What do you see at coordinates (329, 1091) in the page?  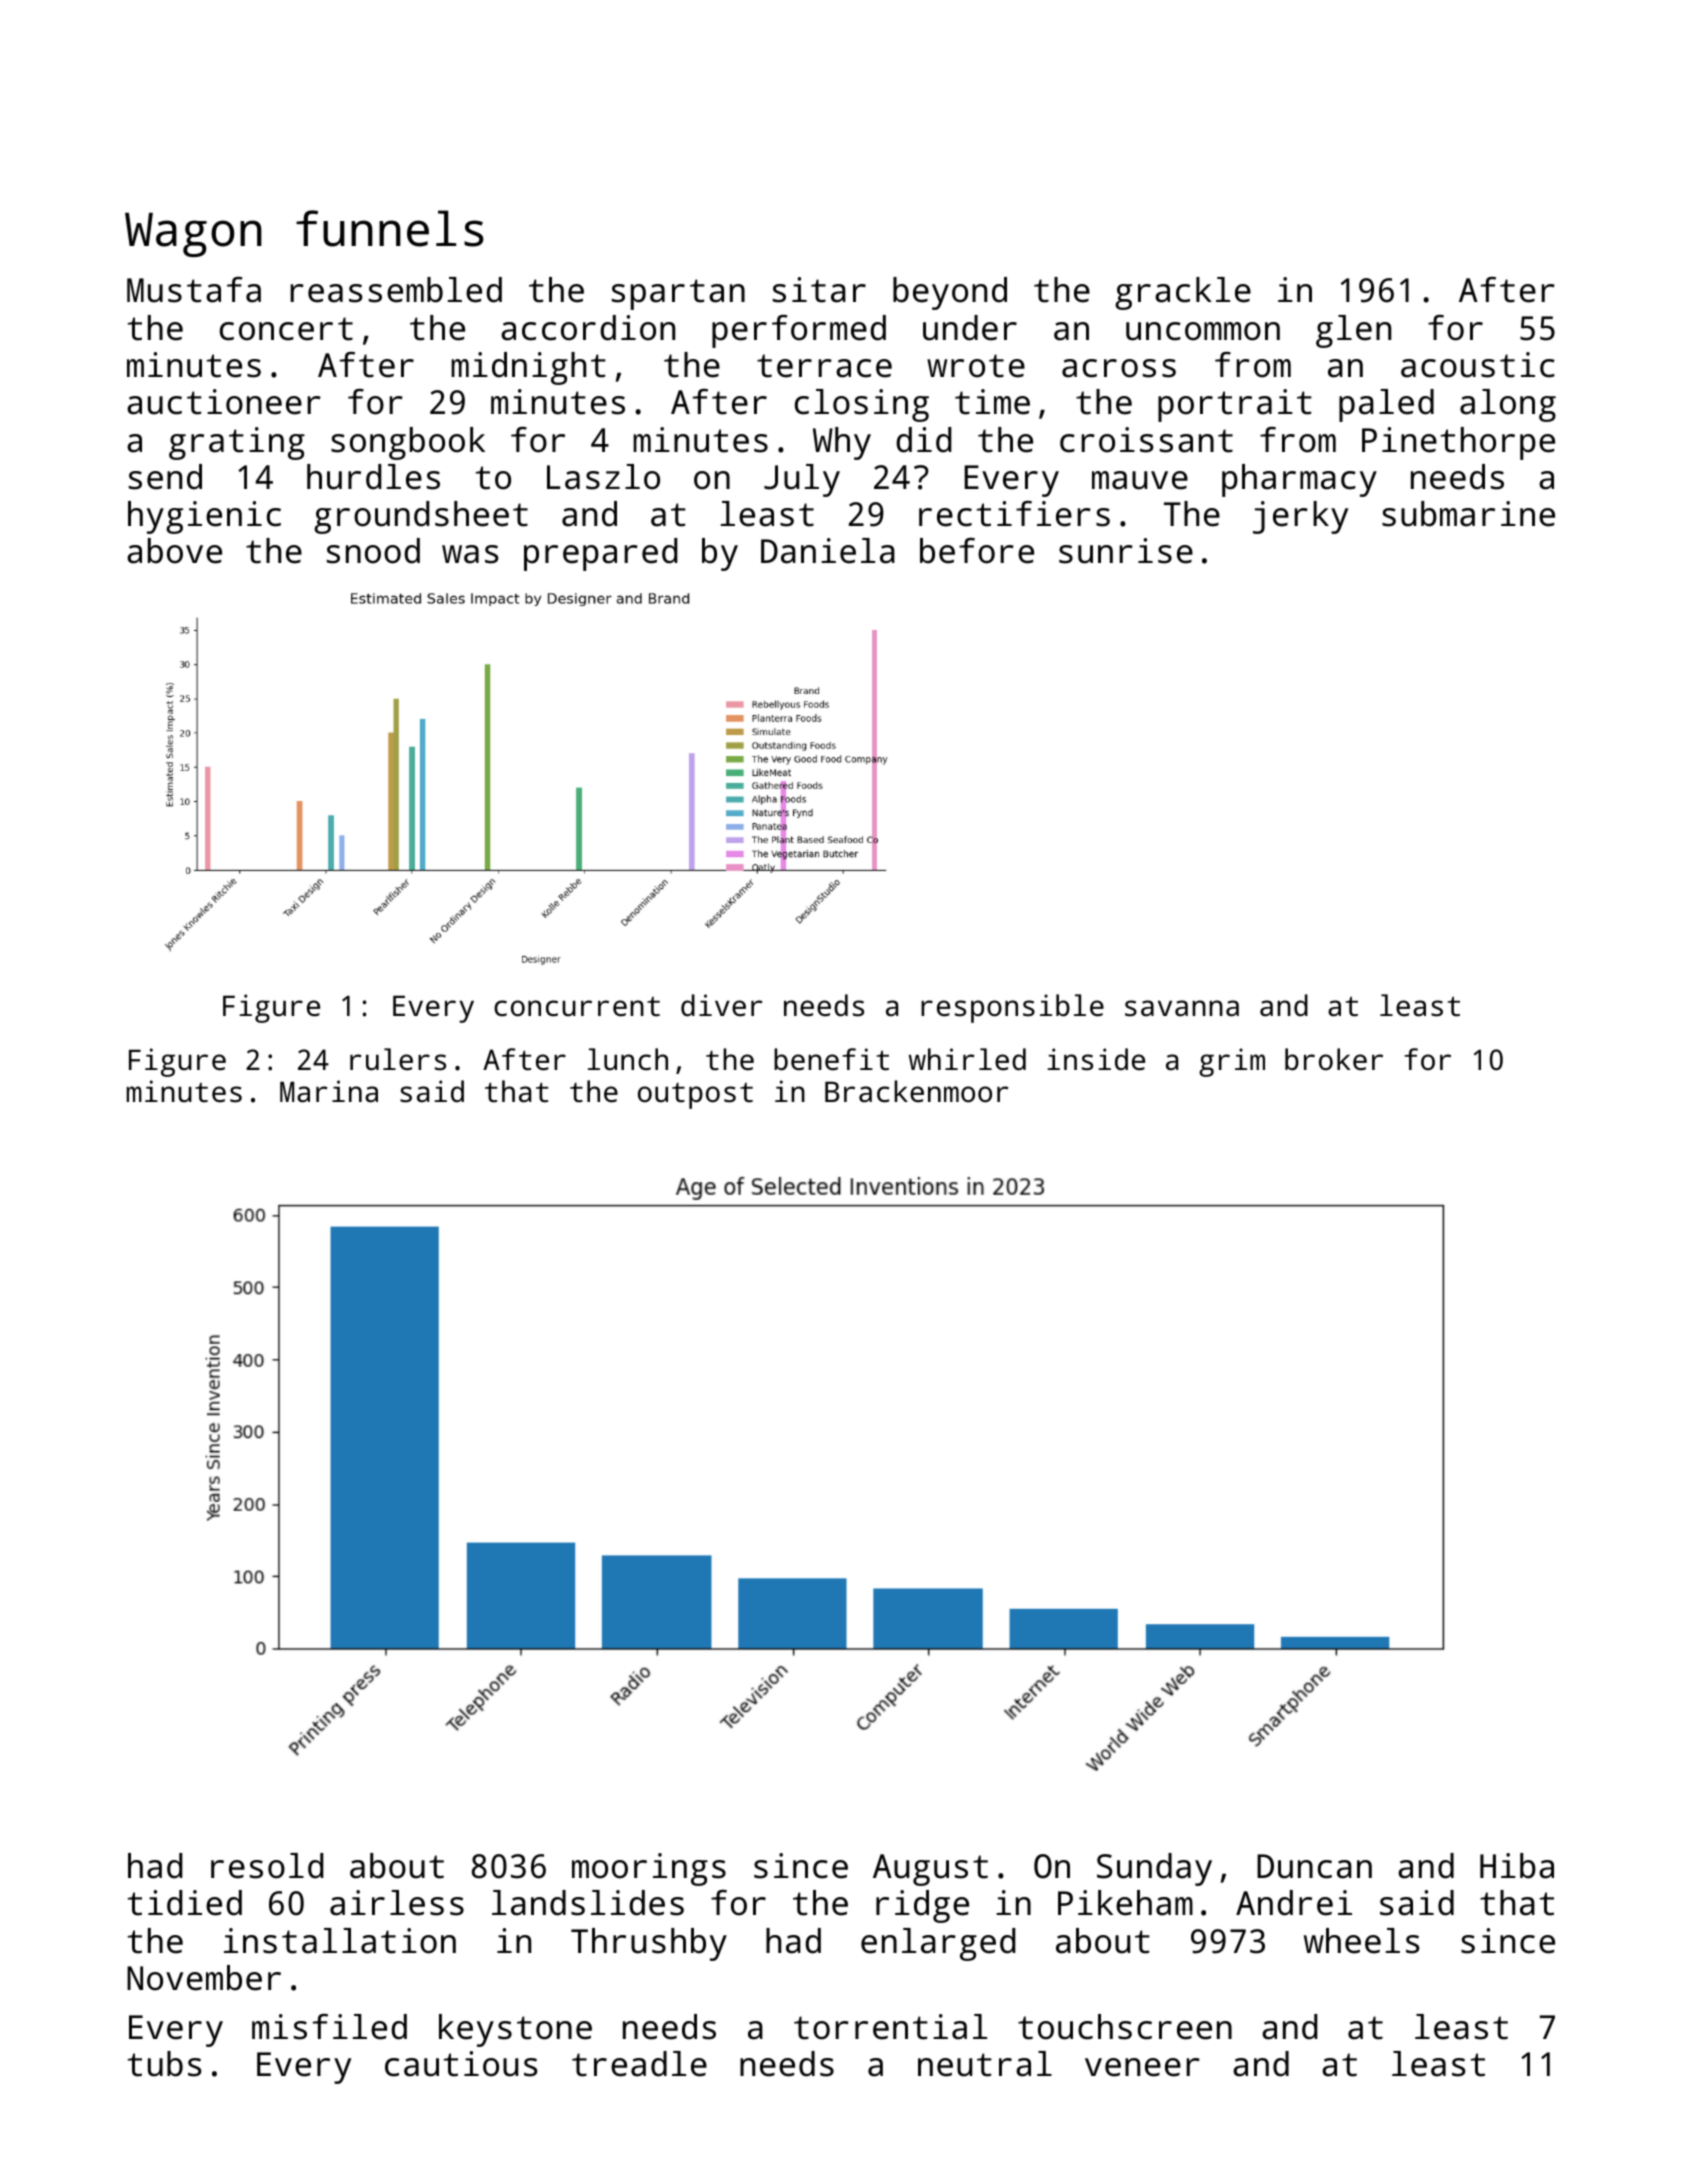 I see `Marina` at bounding box center [329, 1091].
